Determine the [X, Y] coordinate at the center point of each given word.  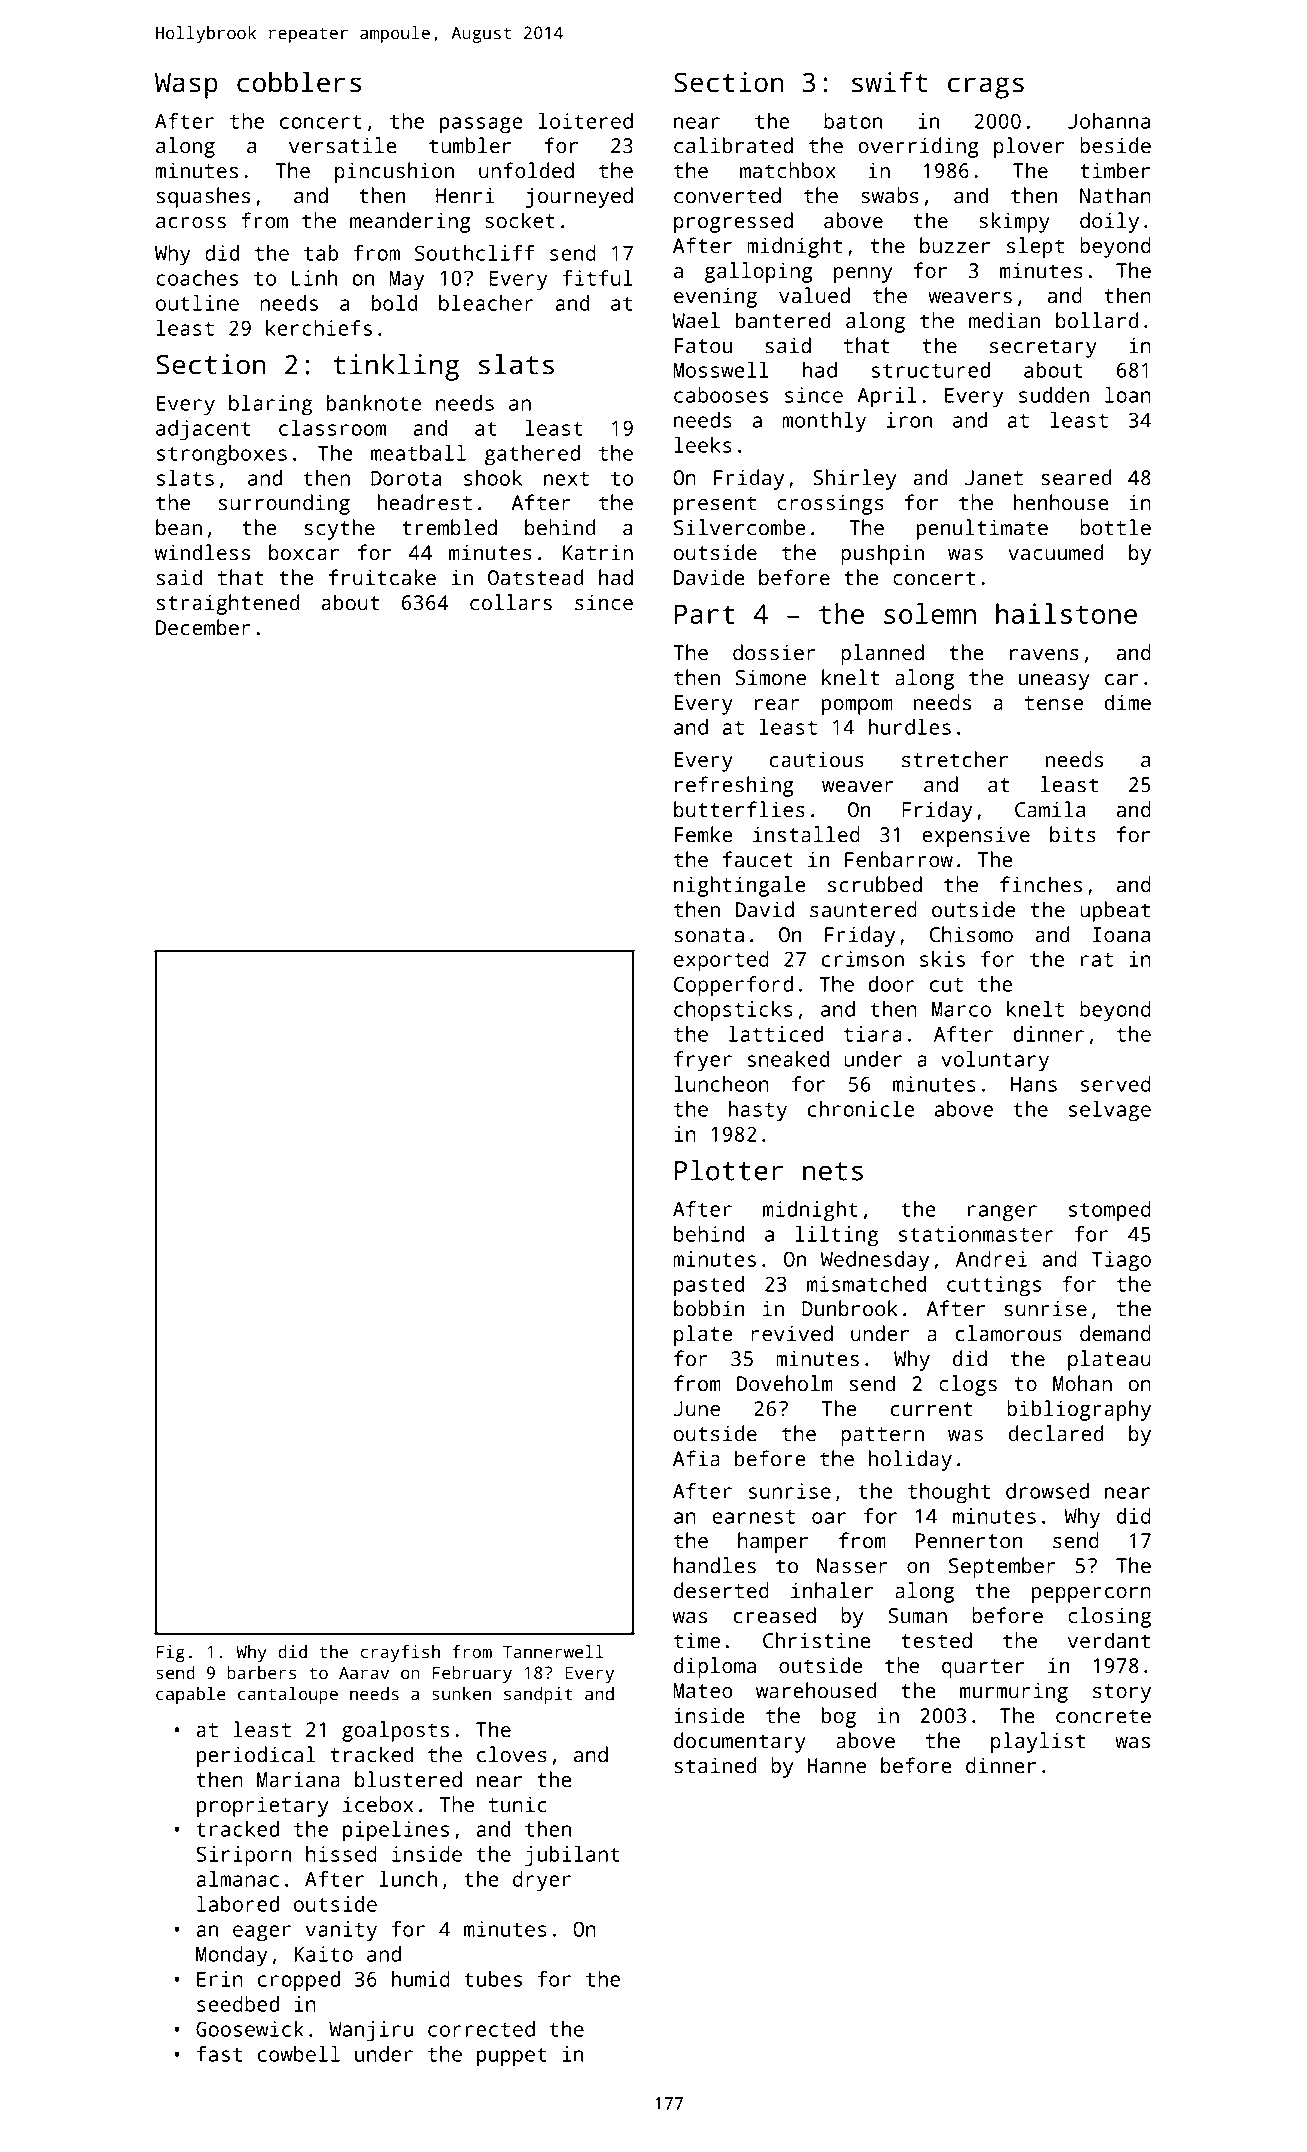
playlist [1038, 1742]
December [203, 627]
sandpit [538, 1695]
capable [191, 1695]
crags [986, 88]
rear [777, 705]
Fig [171, 1653]
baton [853, 121]
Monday [232, 1956]
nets [833, 1171]
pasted [709, 1286]
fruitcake [382, 577]
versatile [343, 145]
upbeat [1115, 911]
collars [511, 602]
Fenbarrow [899, 859]
